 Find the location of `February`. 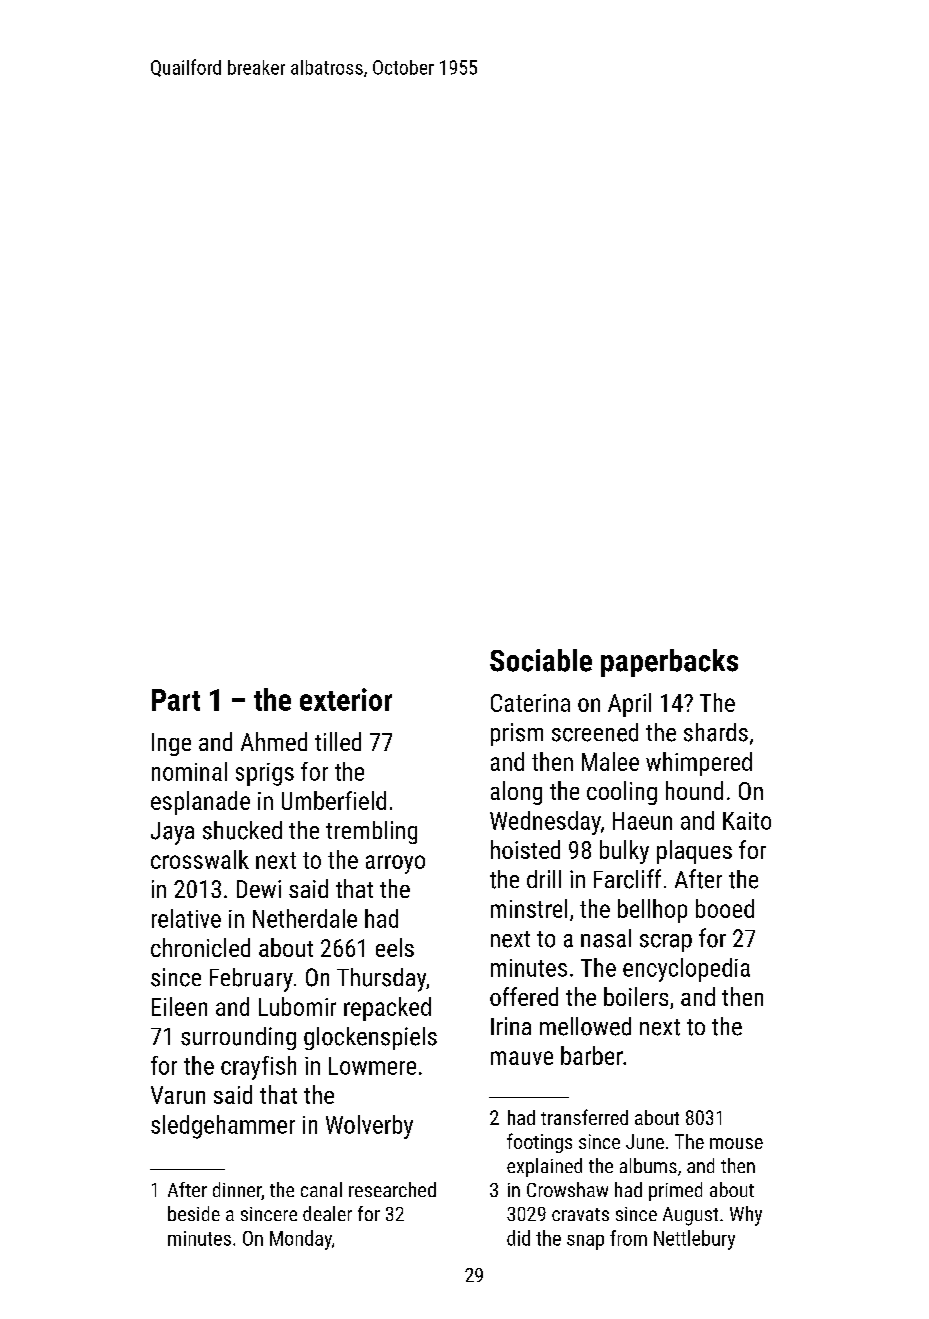

February is located at coordinates (251, 980).
